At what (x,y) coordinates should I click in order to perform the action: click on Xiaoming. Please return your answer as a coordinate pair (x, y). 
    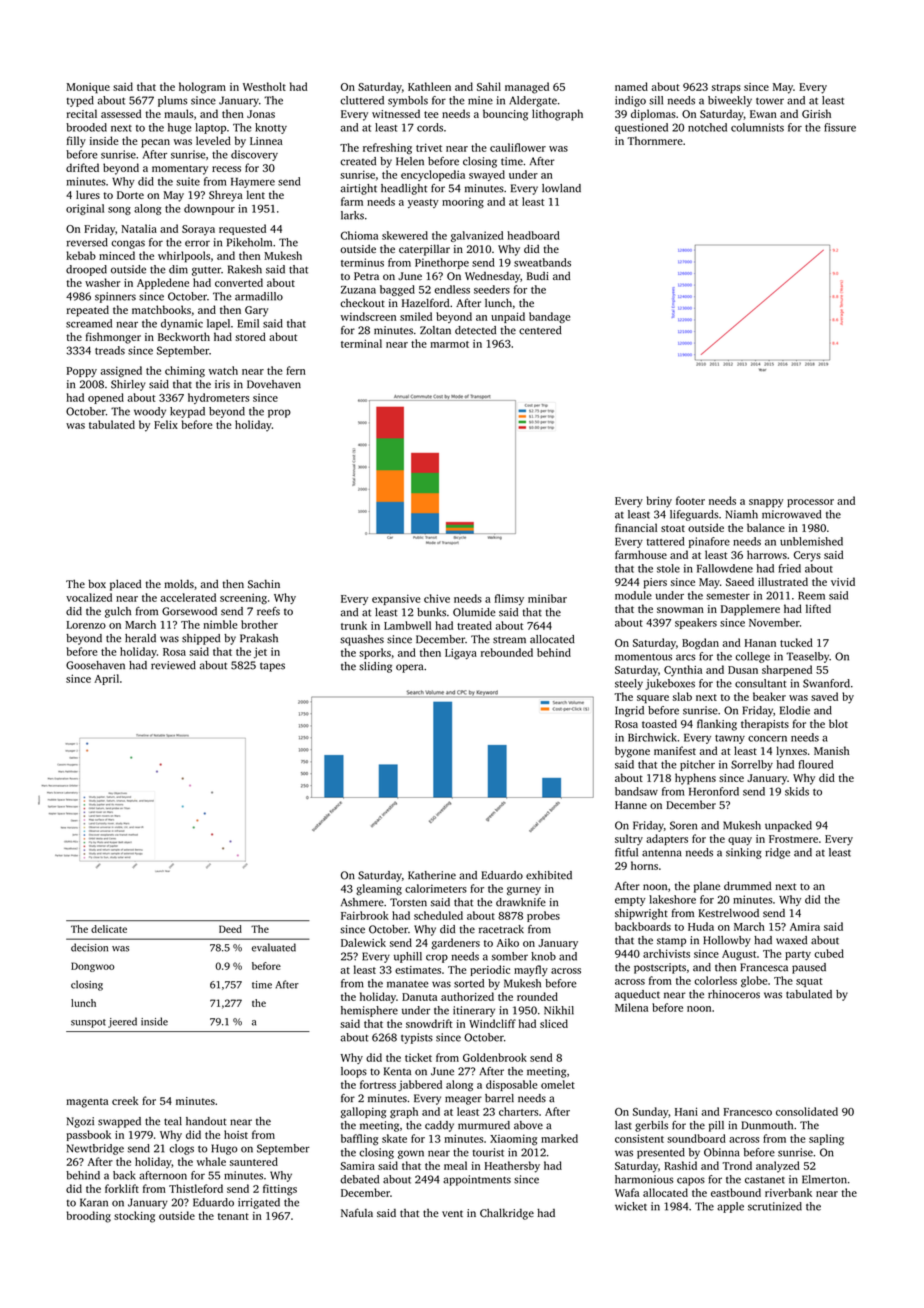
    Looking at the image, I should click on (513, 1140).
